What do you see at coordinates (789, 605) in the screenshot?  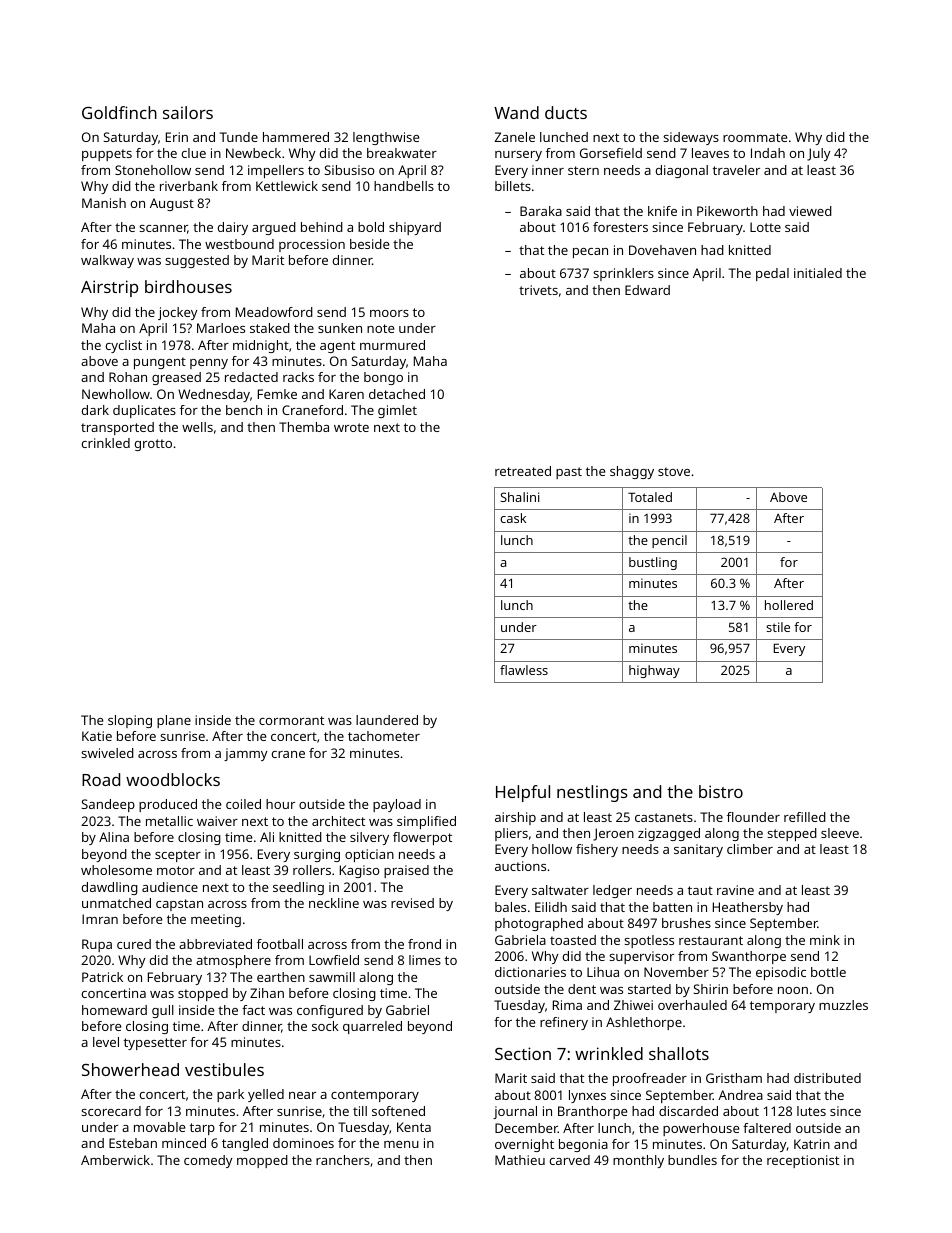 I see `hollered` at bounding box center [789, 605].
